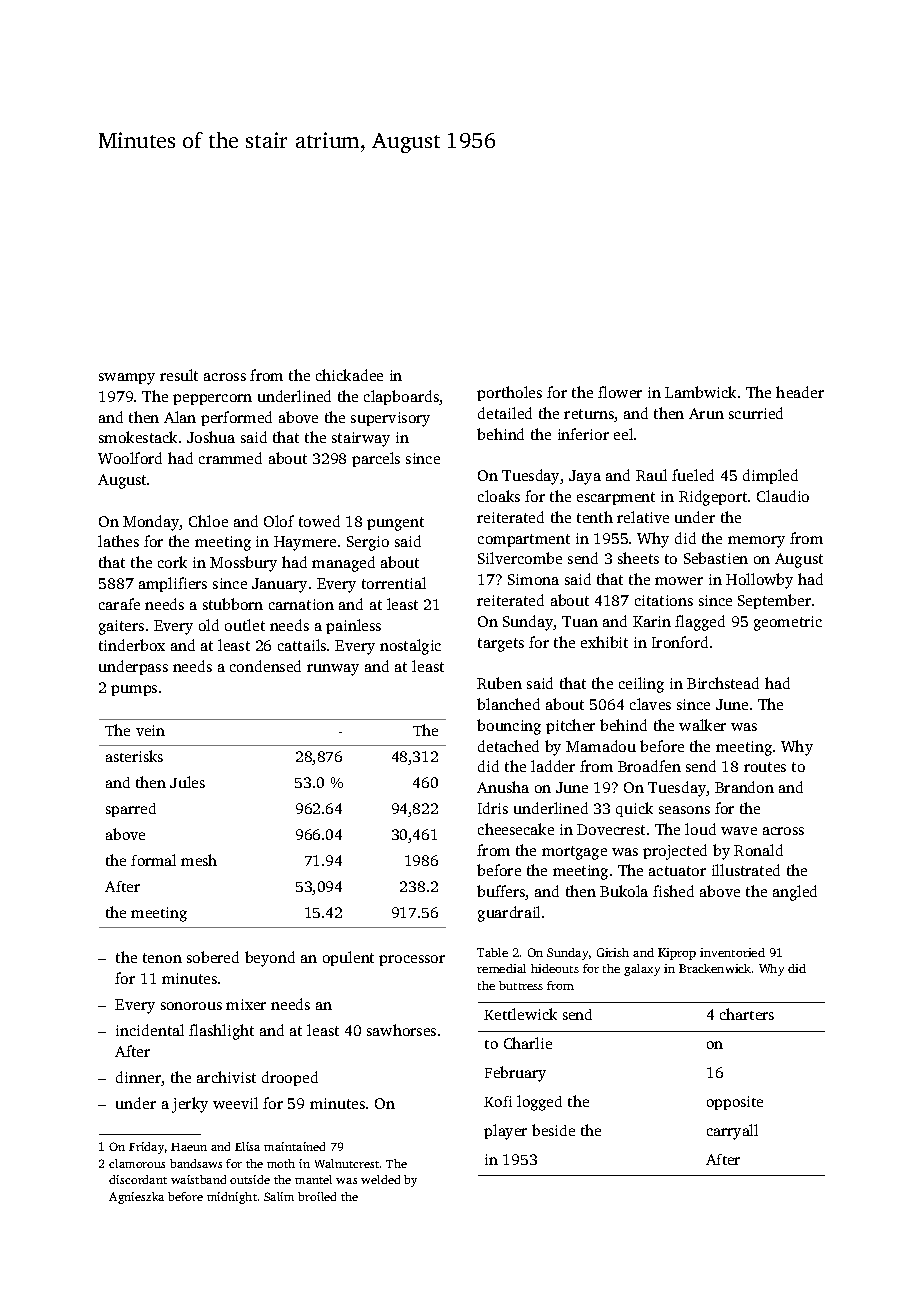 Image resolution: width=924 pixels, height=1314 pixels. Describe the element at coordinates (744, 787) in the screenshot. I see `Brandon` at that location.
